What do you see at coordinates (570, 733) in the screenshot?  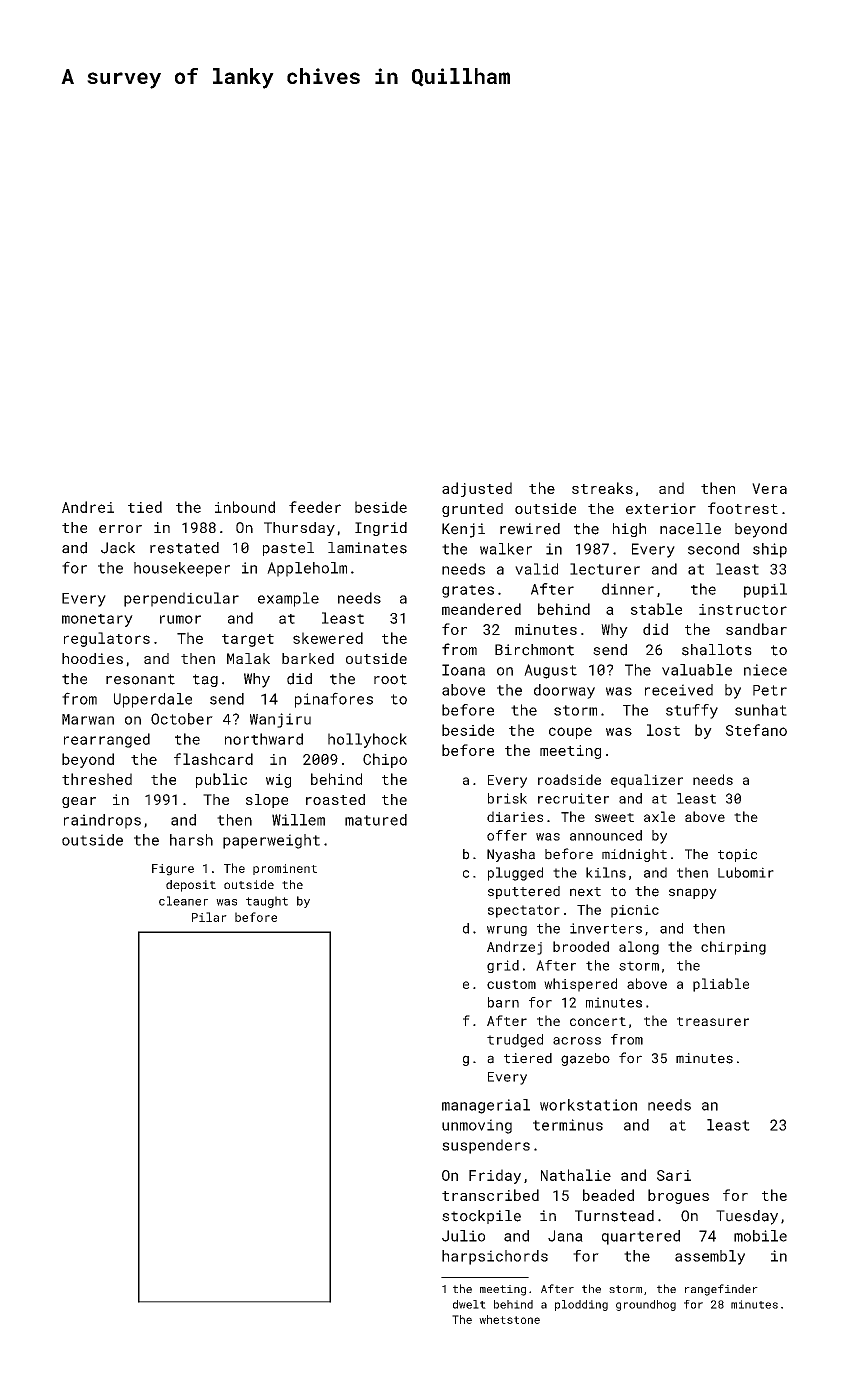 I see `coupe` at bounding box center [570, 733].
